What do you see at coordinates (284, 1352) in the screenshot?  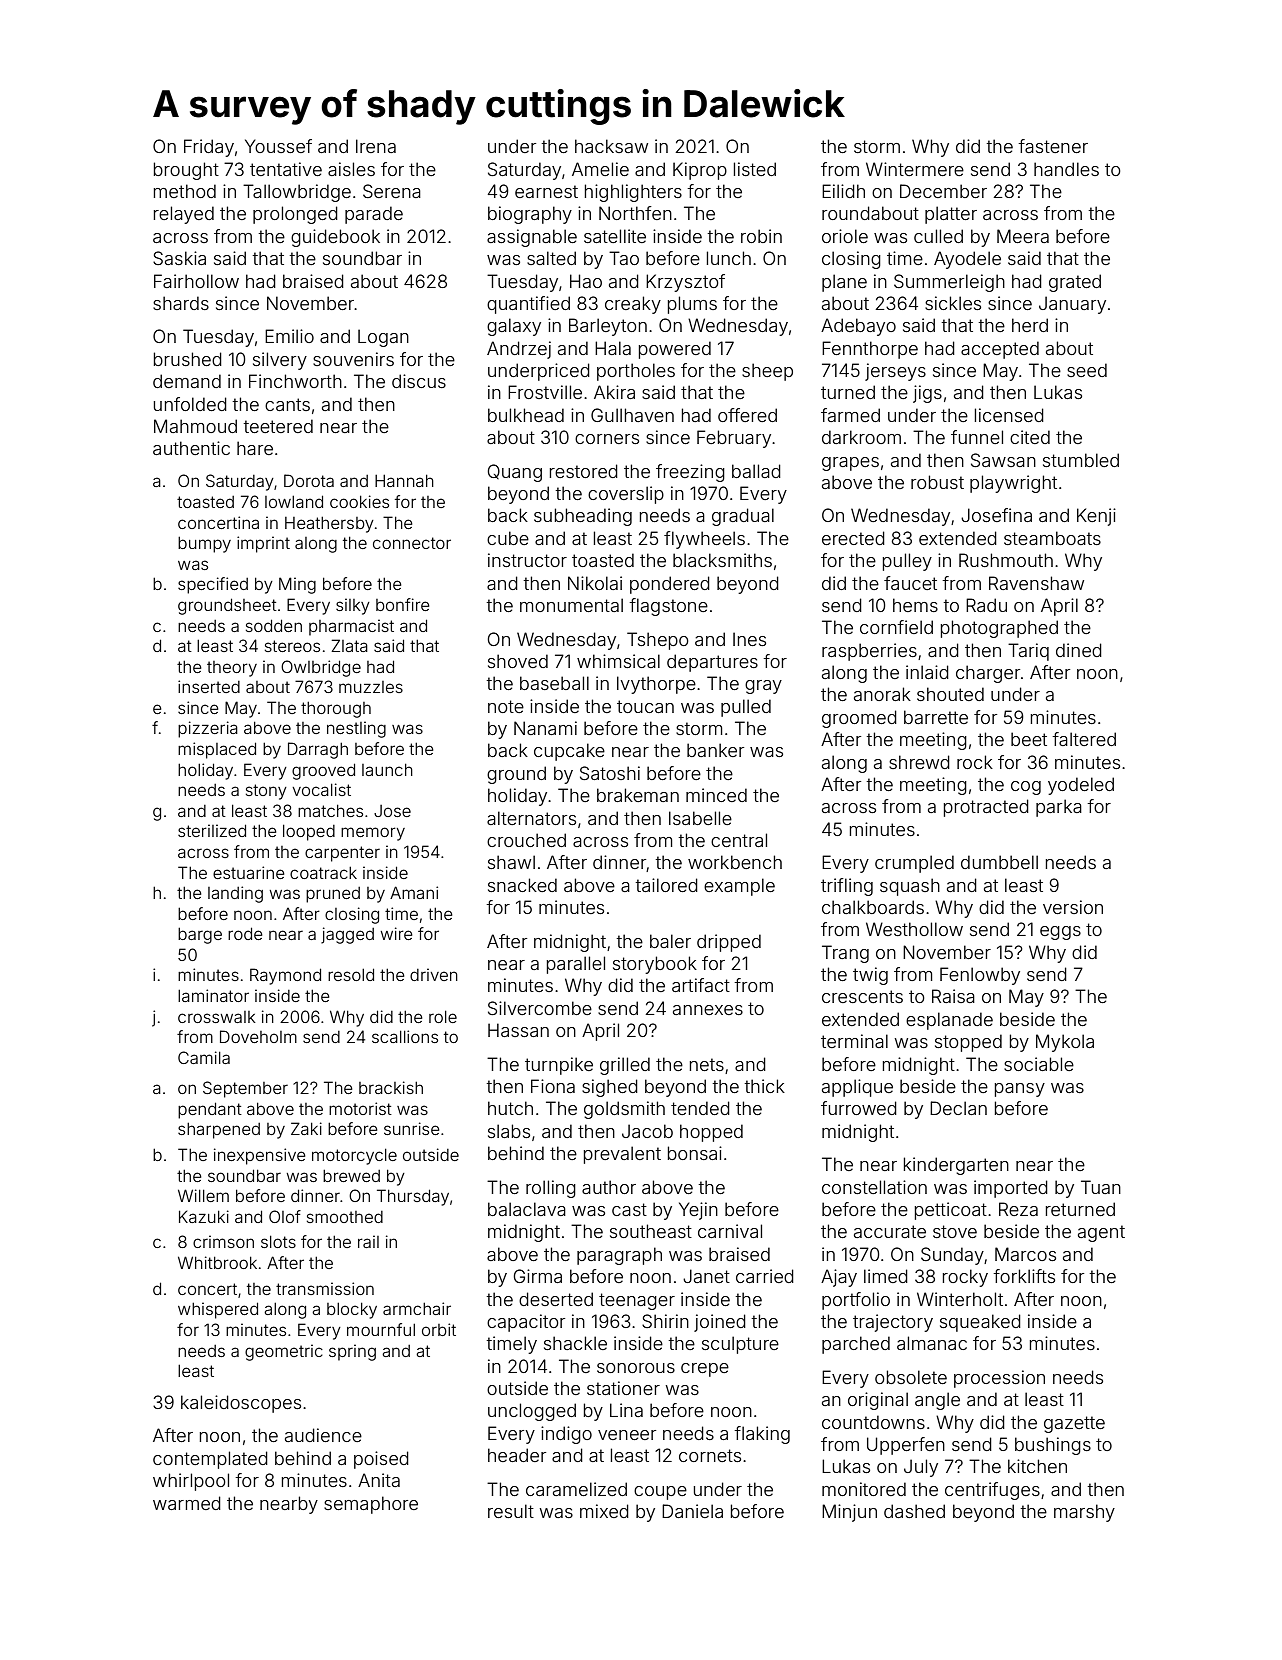 I see `geometric` at bounding box center [284, 1352].
